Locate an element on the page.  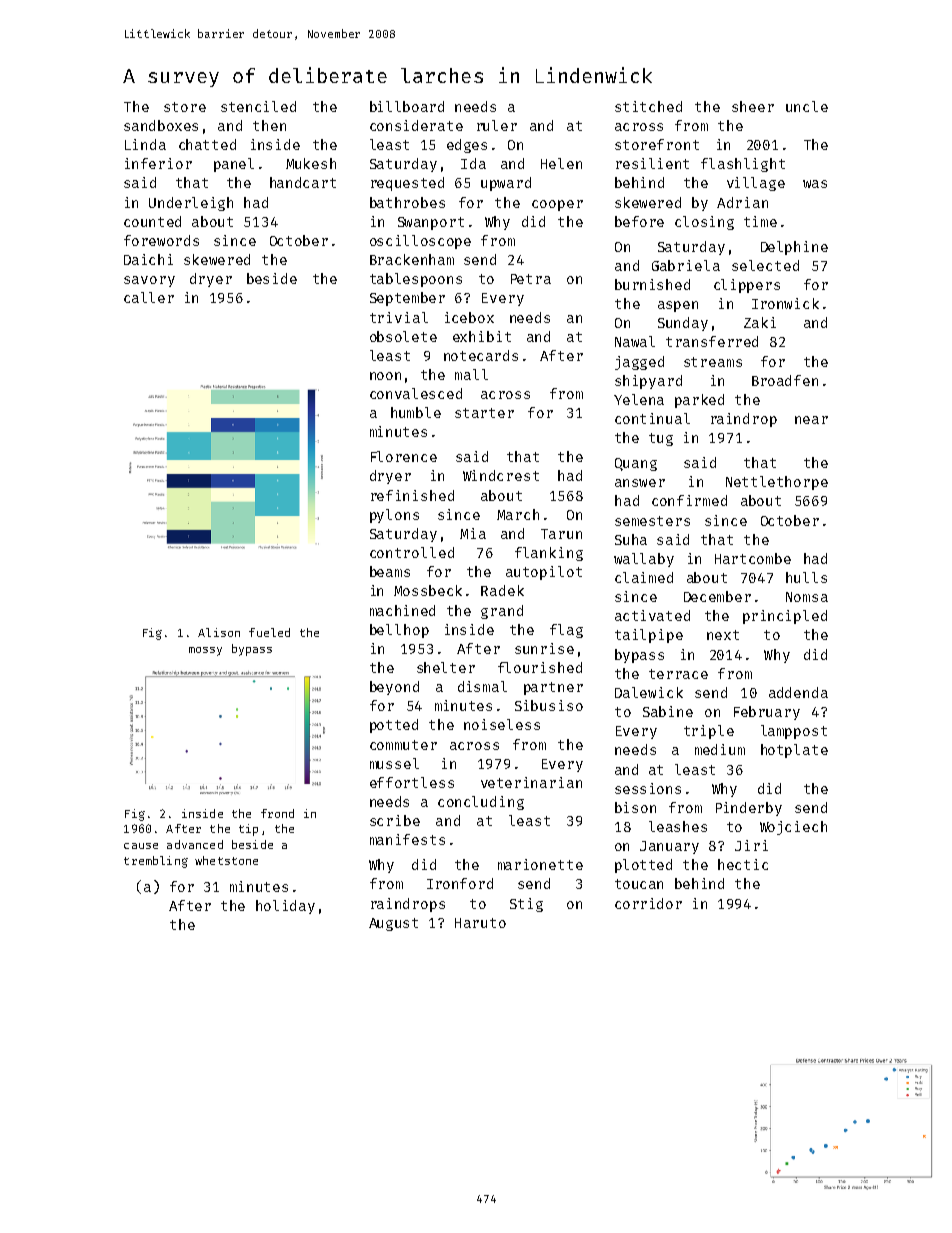
scribe is located at coordinates (395, 820).
